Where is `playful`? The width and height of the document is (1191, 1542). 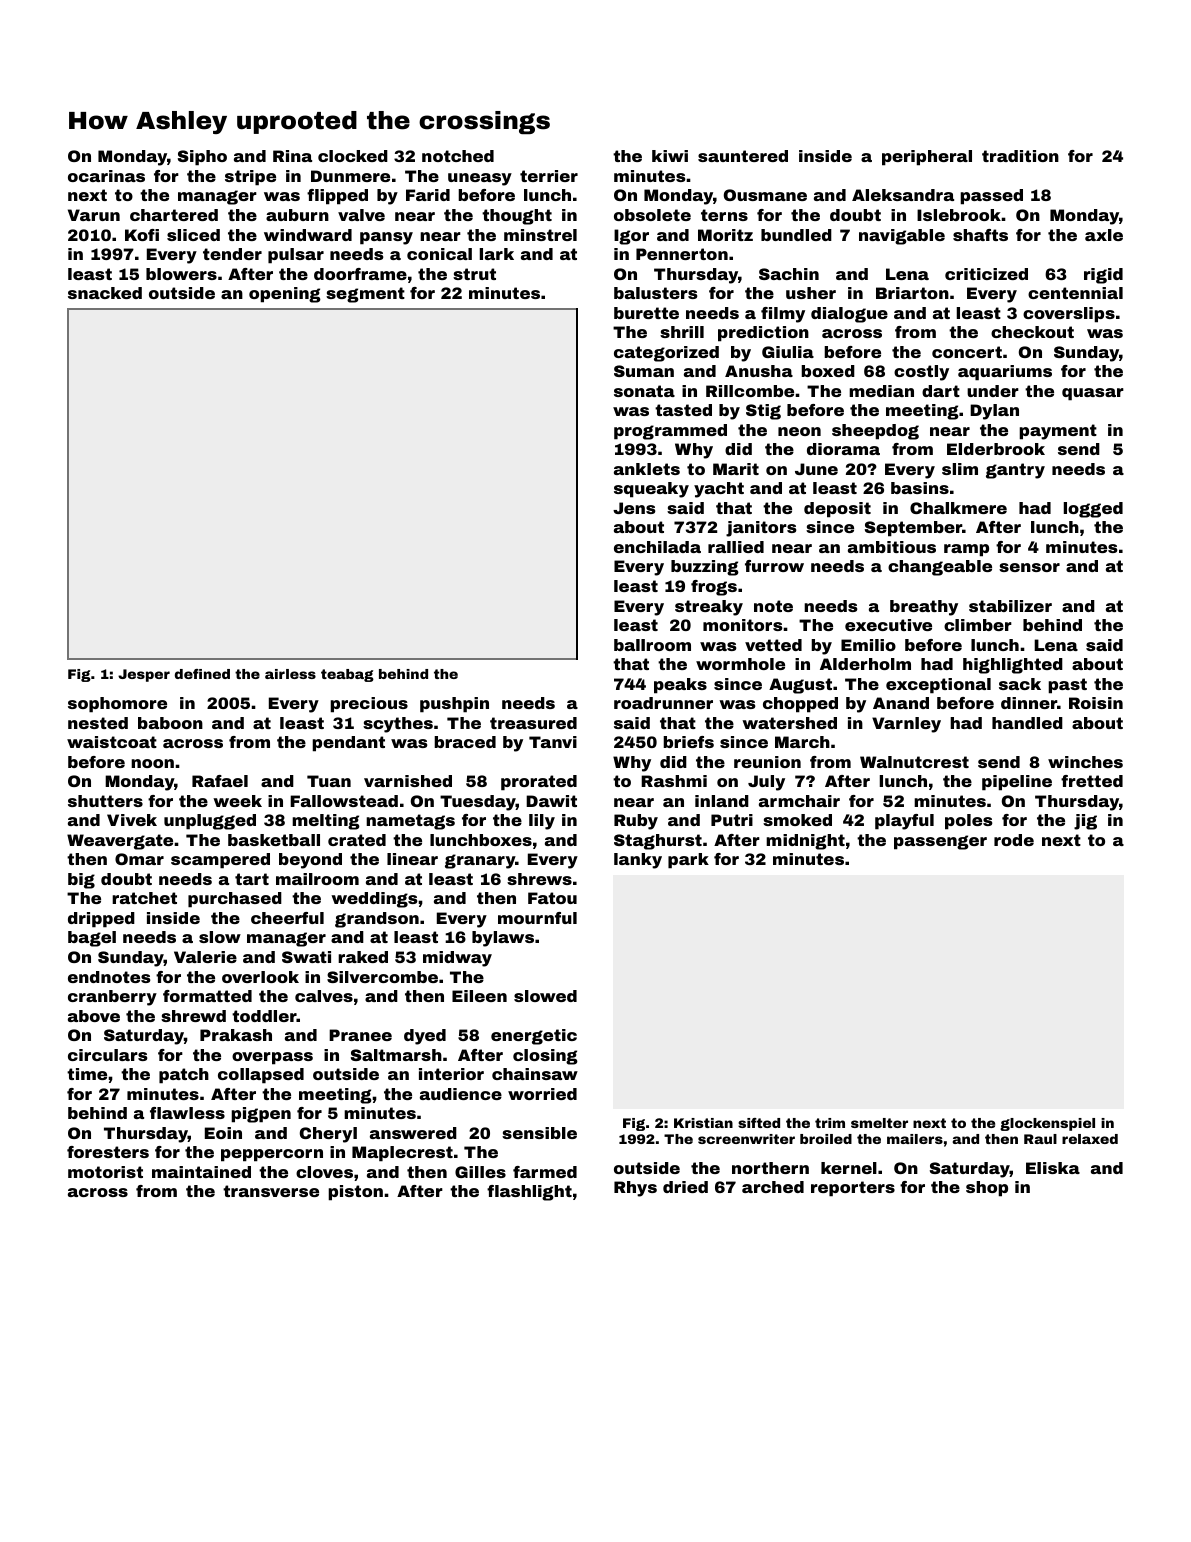
playful is located at coordinates (904, 822).
